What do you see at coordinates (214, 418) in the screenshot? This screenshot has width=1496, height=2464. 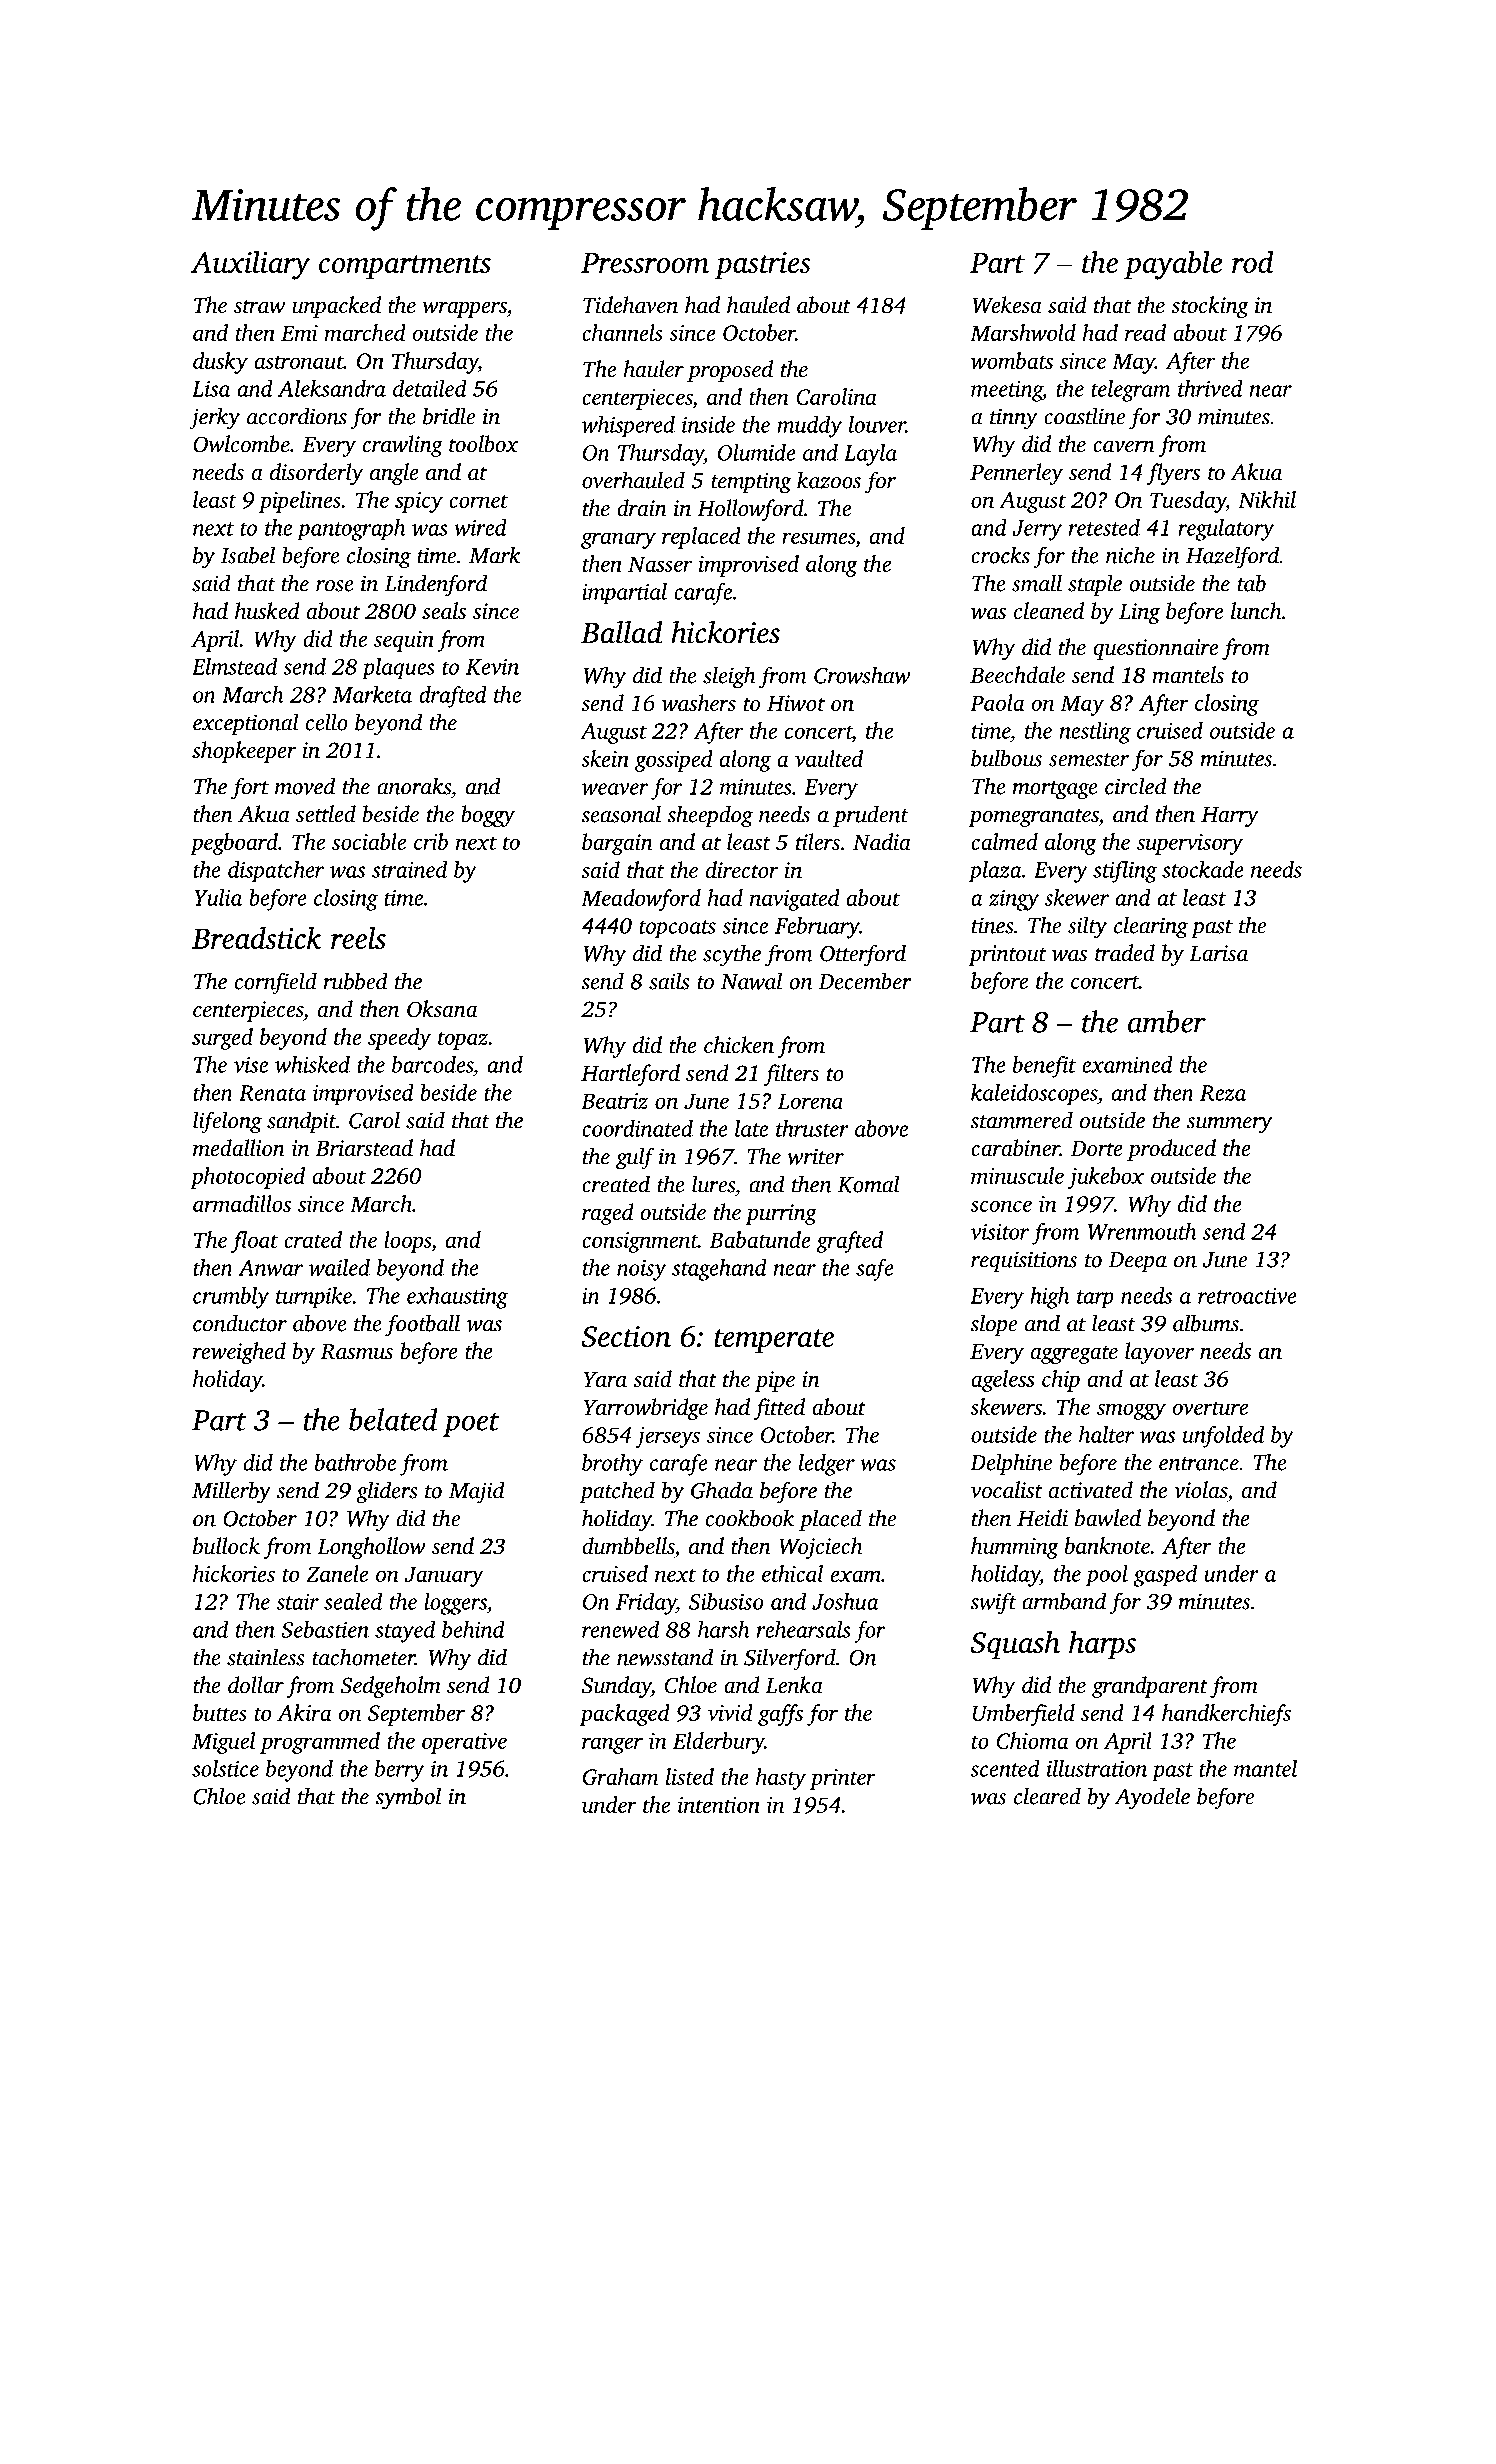 I see `jerky` at bounding box center [214, 418].
